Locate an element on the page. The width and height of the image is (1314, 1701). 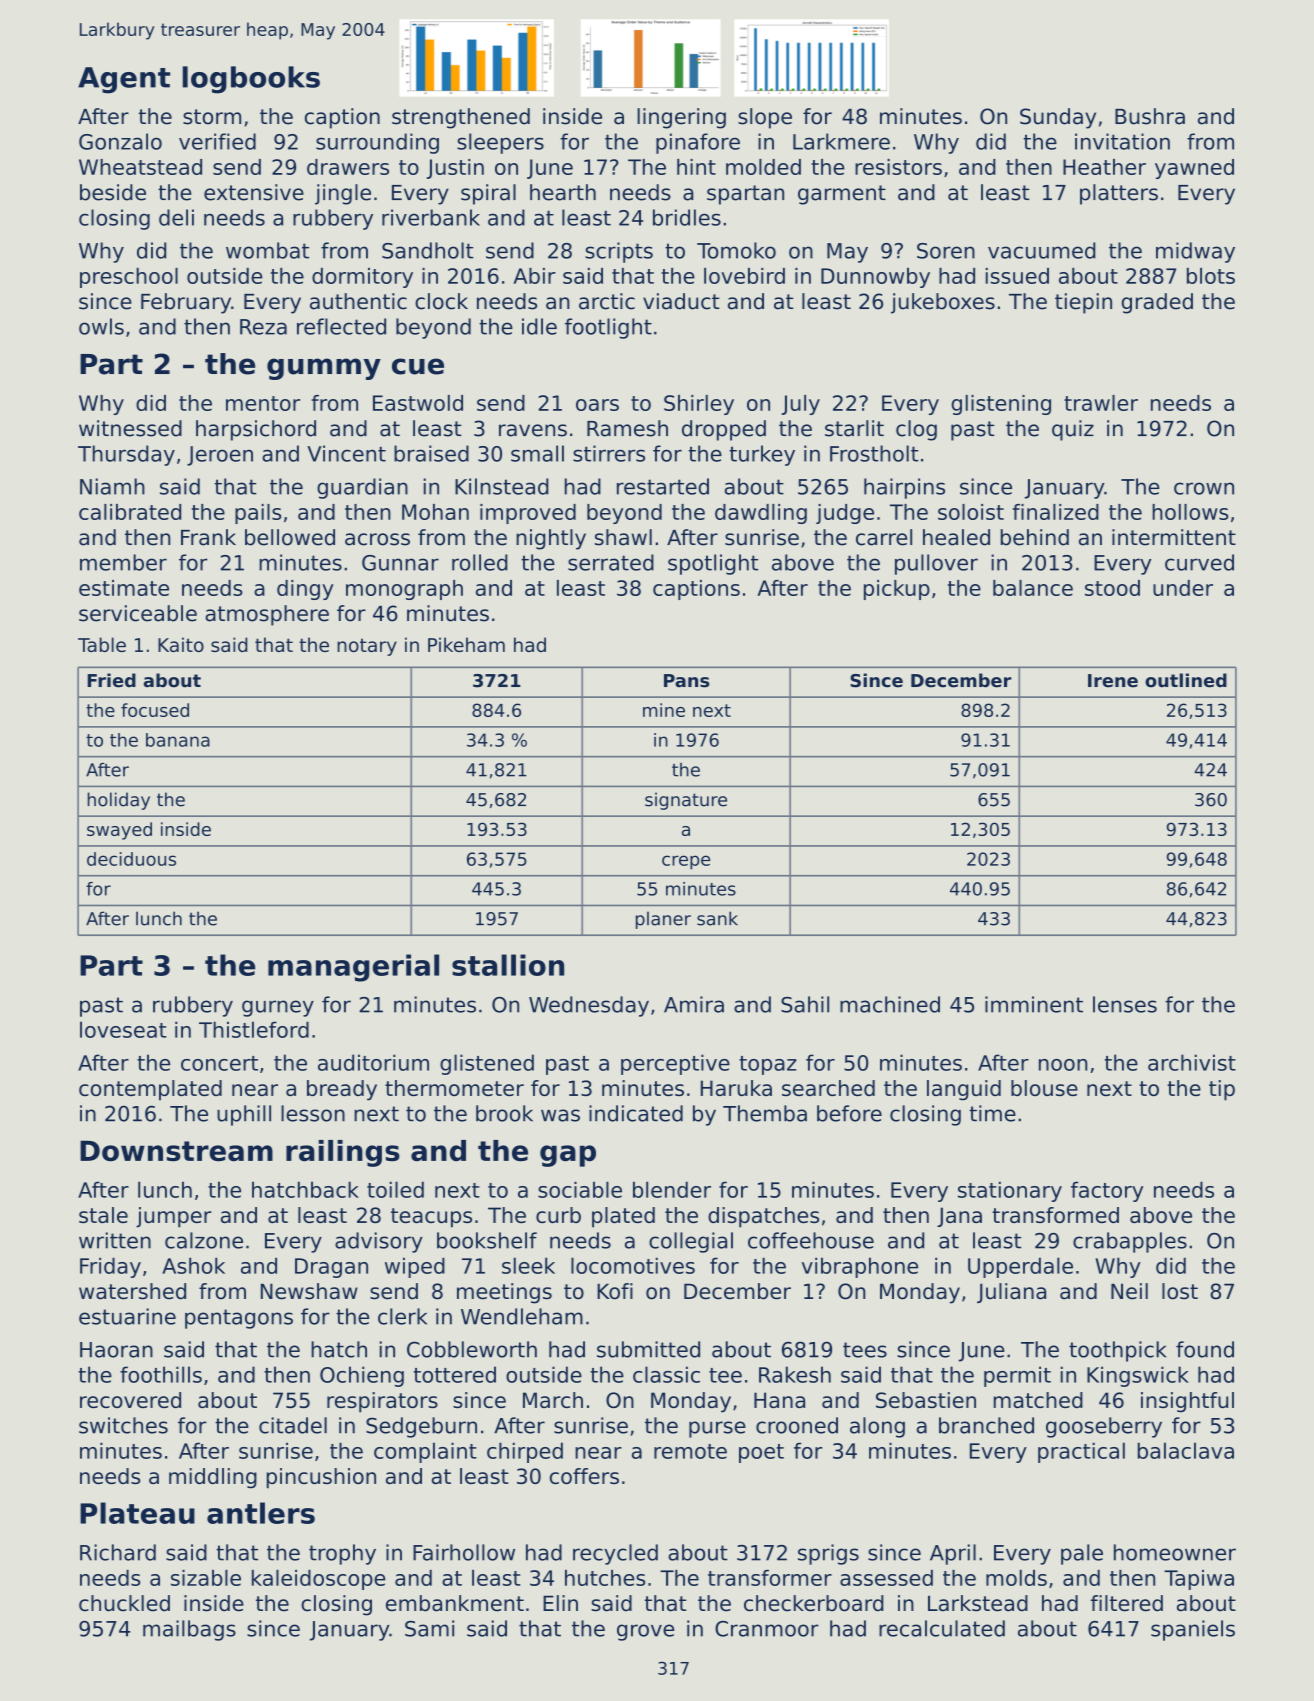
Dunnowby is located at coordinates (875, 278).
